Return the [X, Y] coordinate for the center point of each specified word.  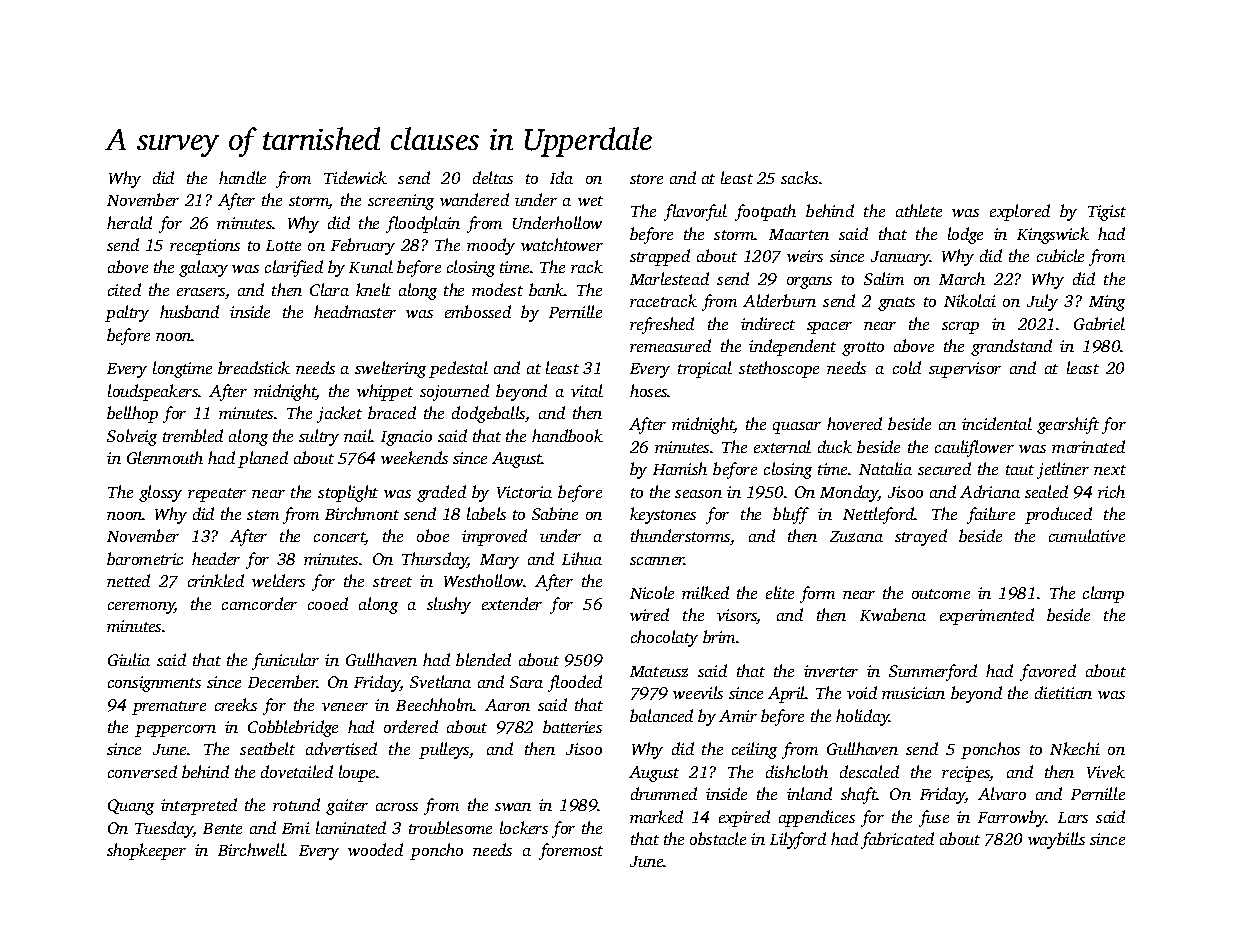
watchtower [562, 244]
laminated [351, 827]
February [363, 246]
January [900, 258]
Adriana [990, 491]
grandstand [1011, 347]
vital [587, 390]
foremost [571, 851]
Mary [499, 561]
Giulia [129, 659]
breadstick [254, 367]
